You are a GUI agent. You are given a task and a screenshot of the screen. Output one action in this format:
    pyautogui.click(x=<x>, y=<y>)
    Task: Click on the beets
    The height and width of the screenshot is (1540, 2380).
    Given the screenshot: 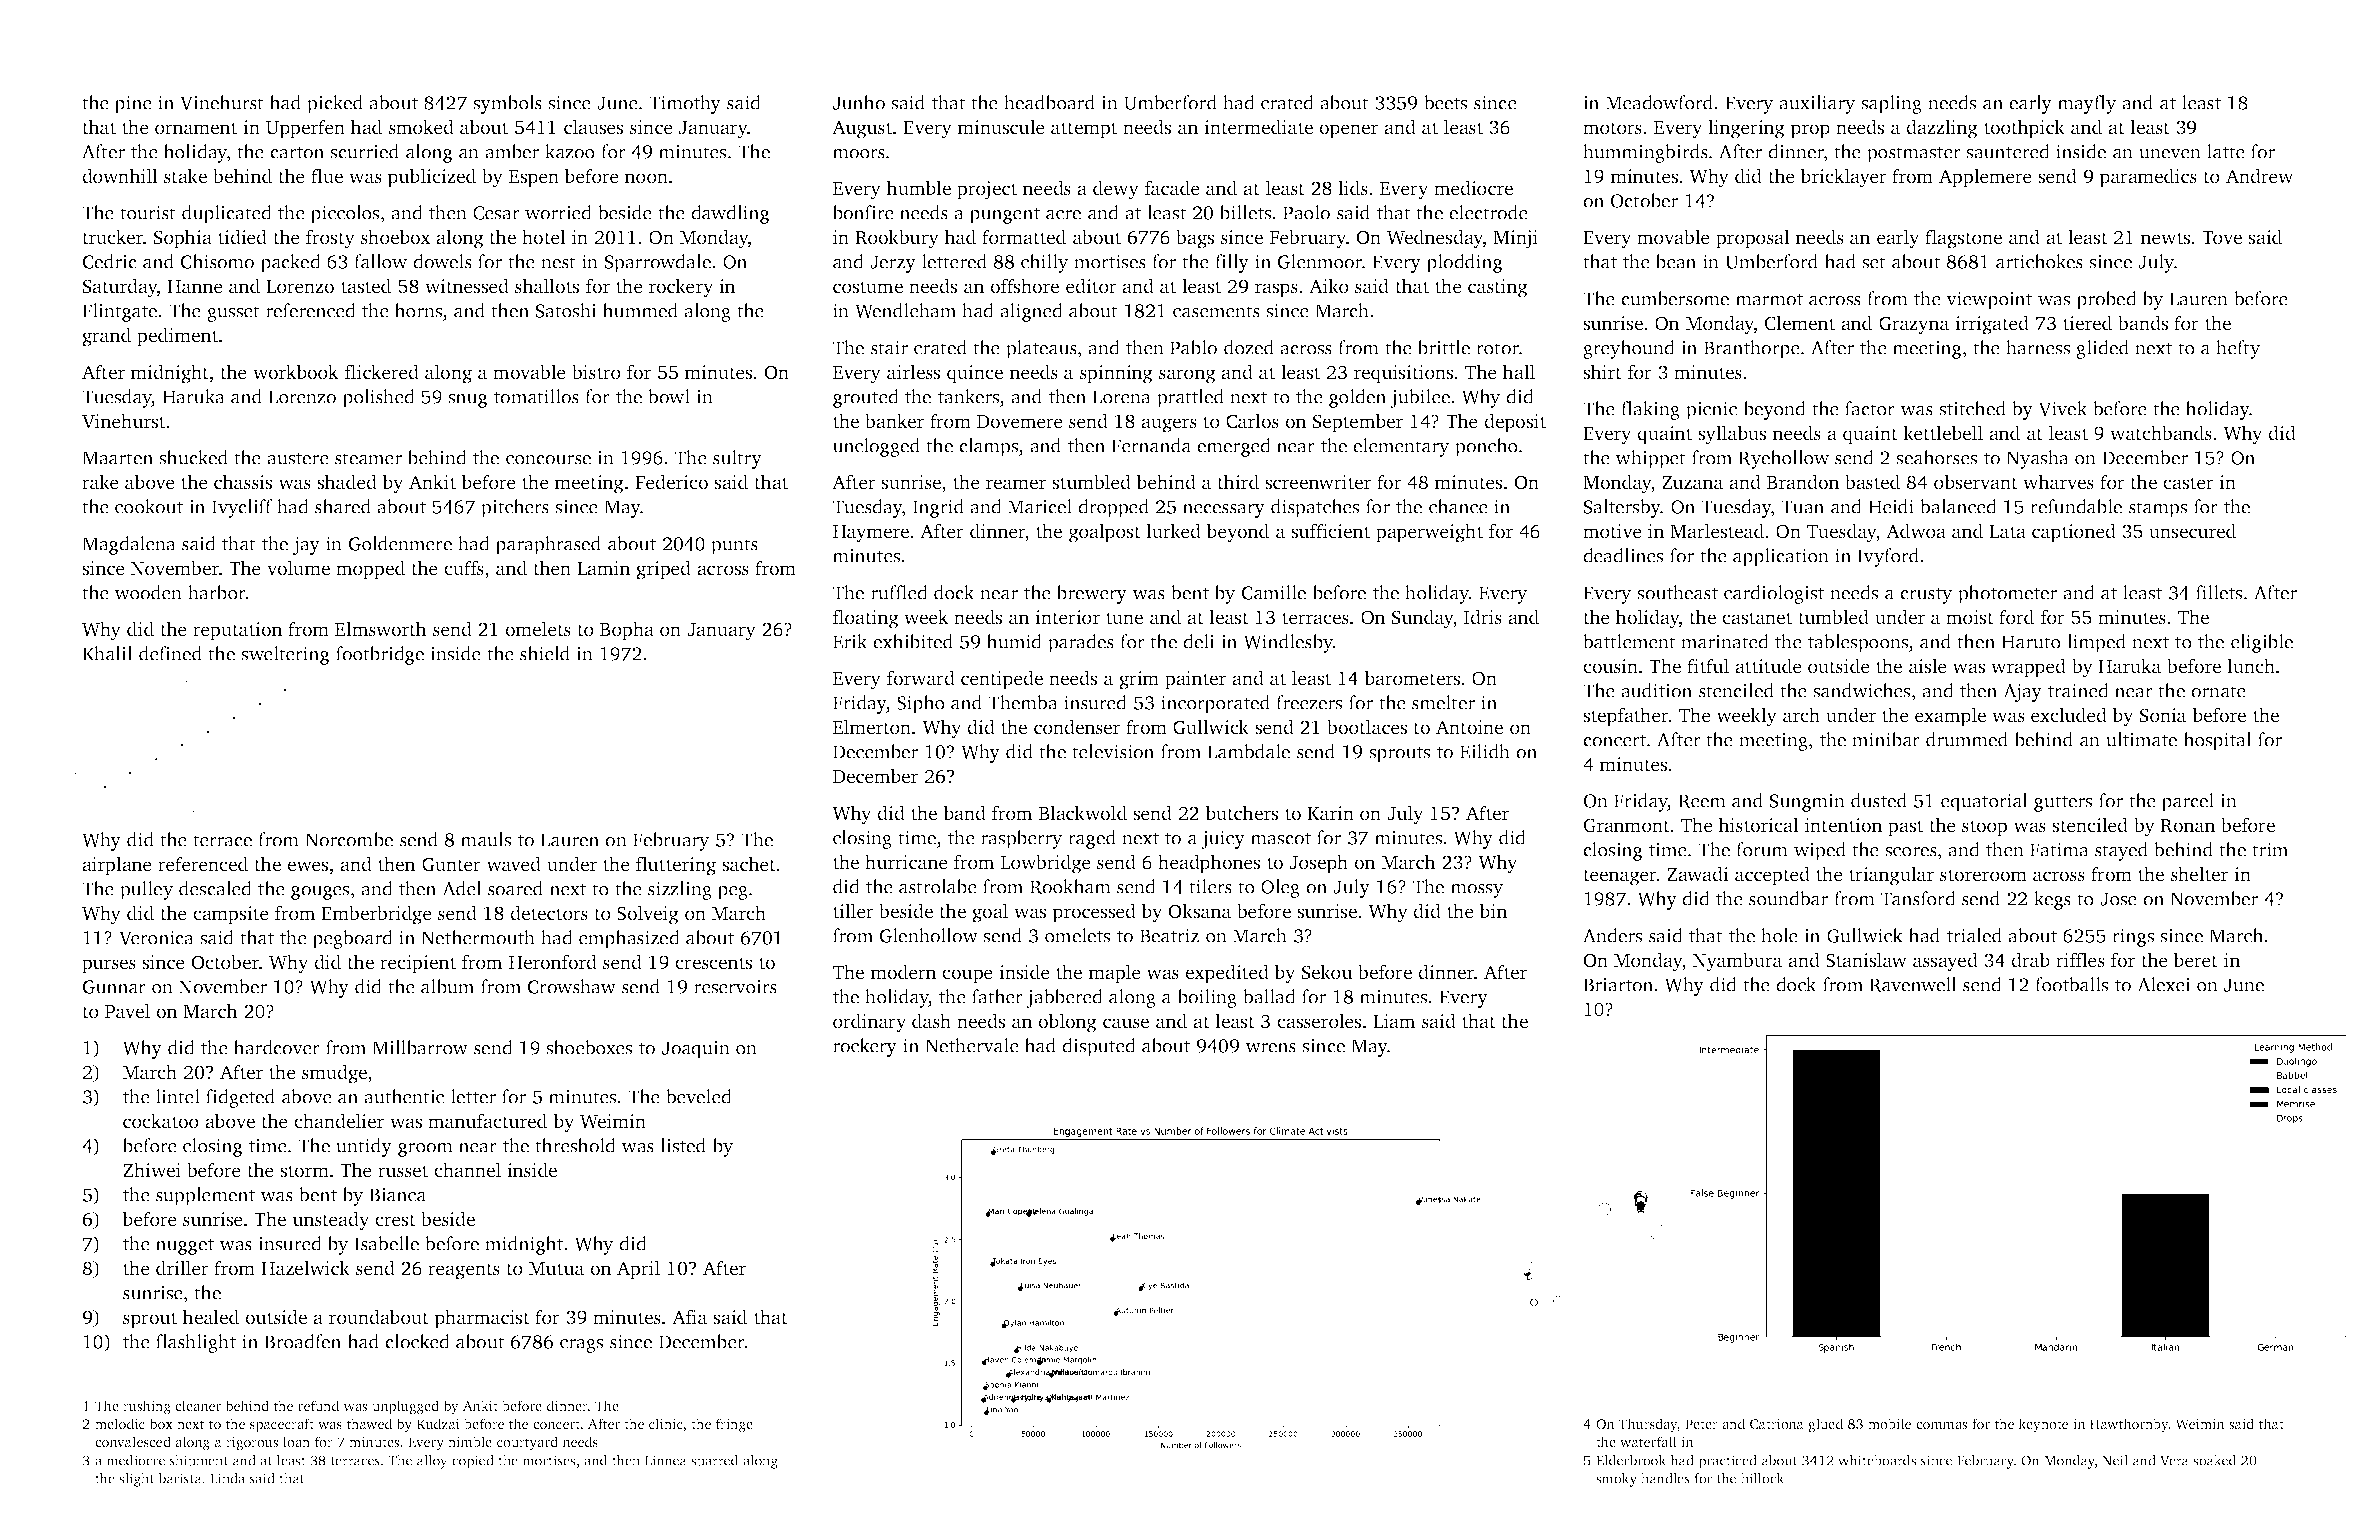 What is the action you would take?
    pyautogui.click(x=1445, y=102)
